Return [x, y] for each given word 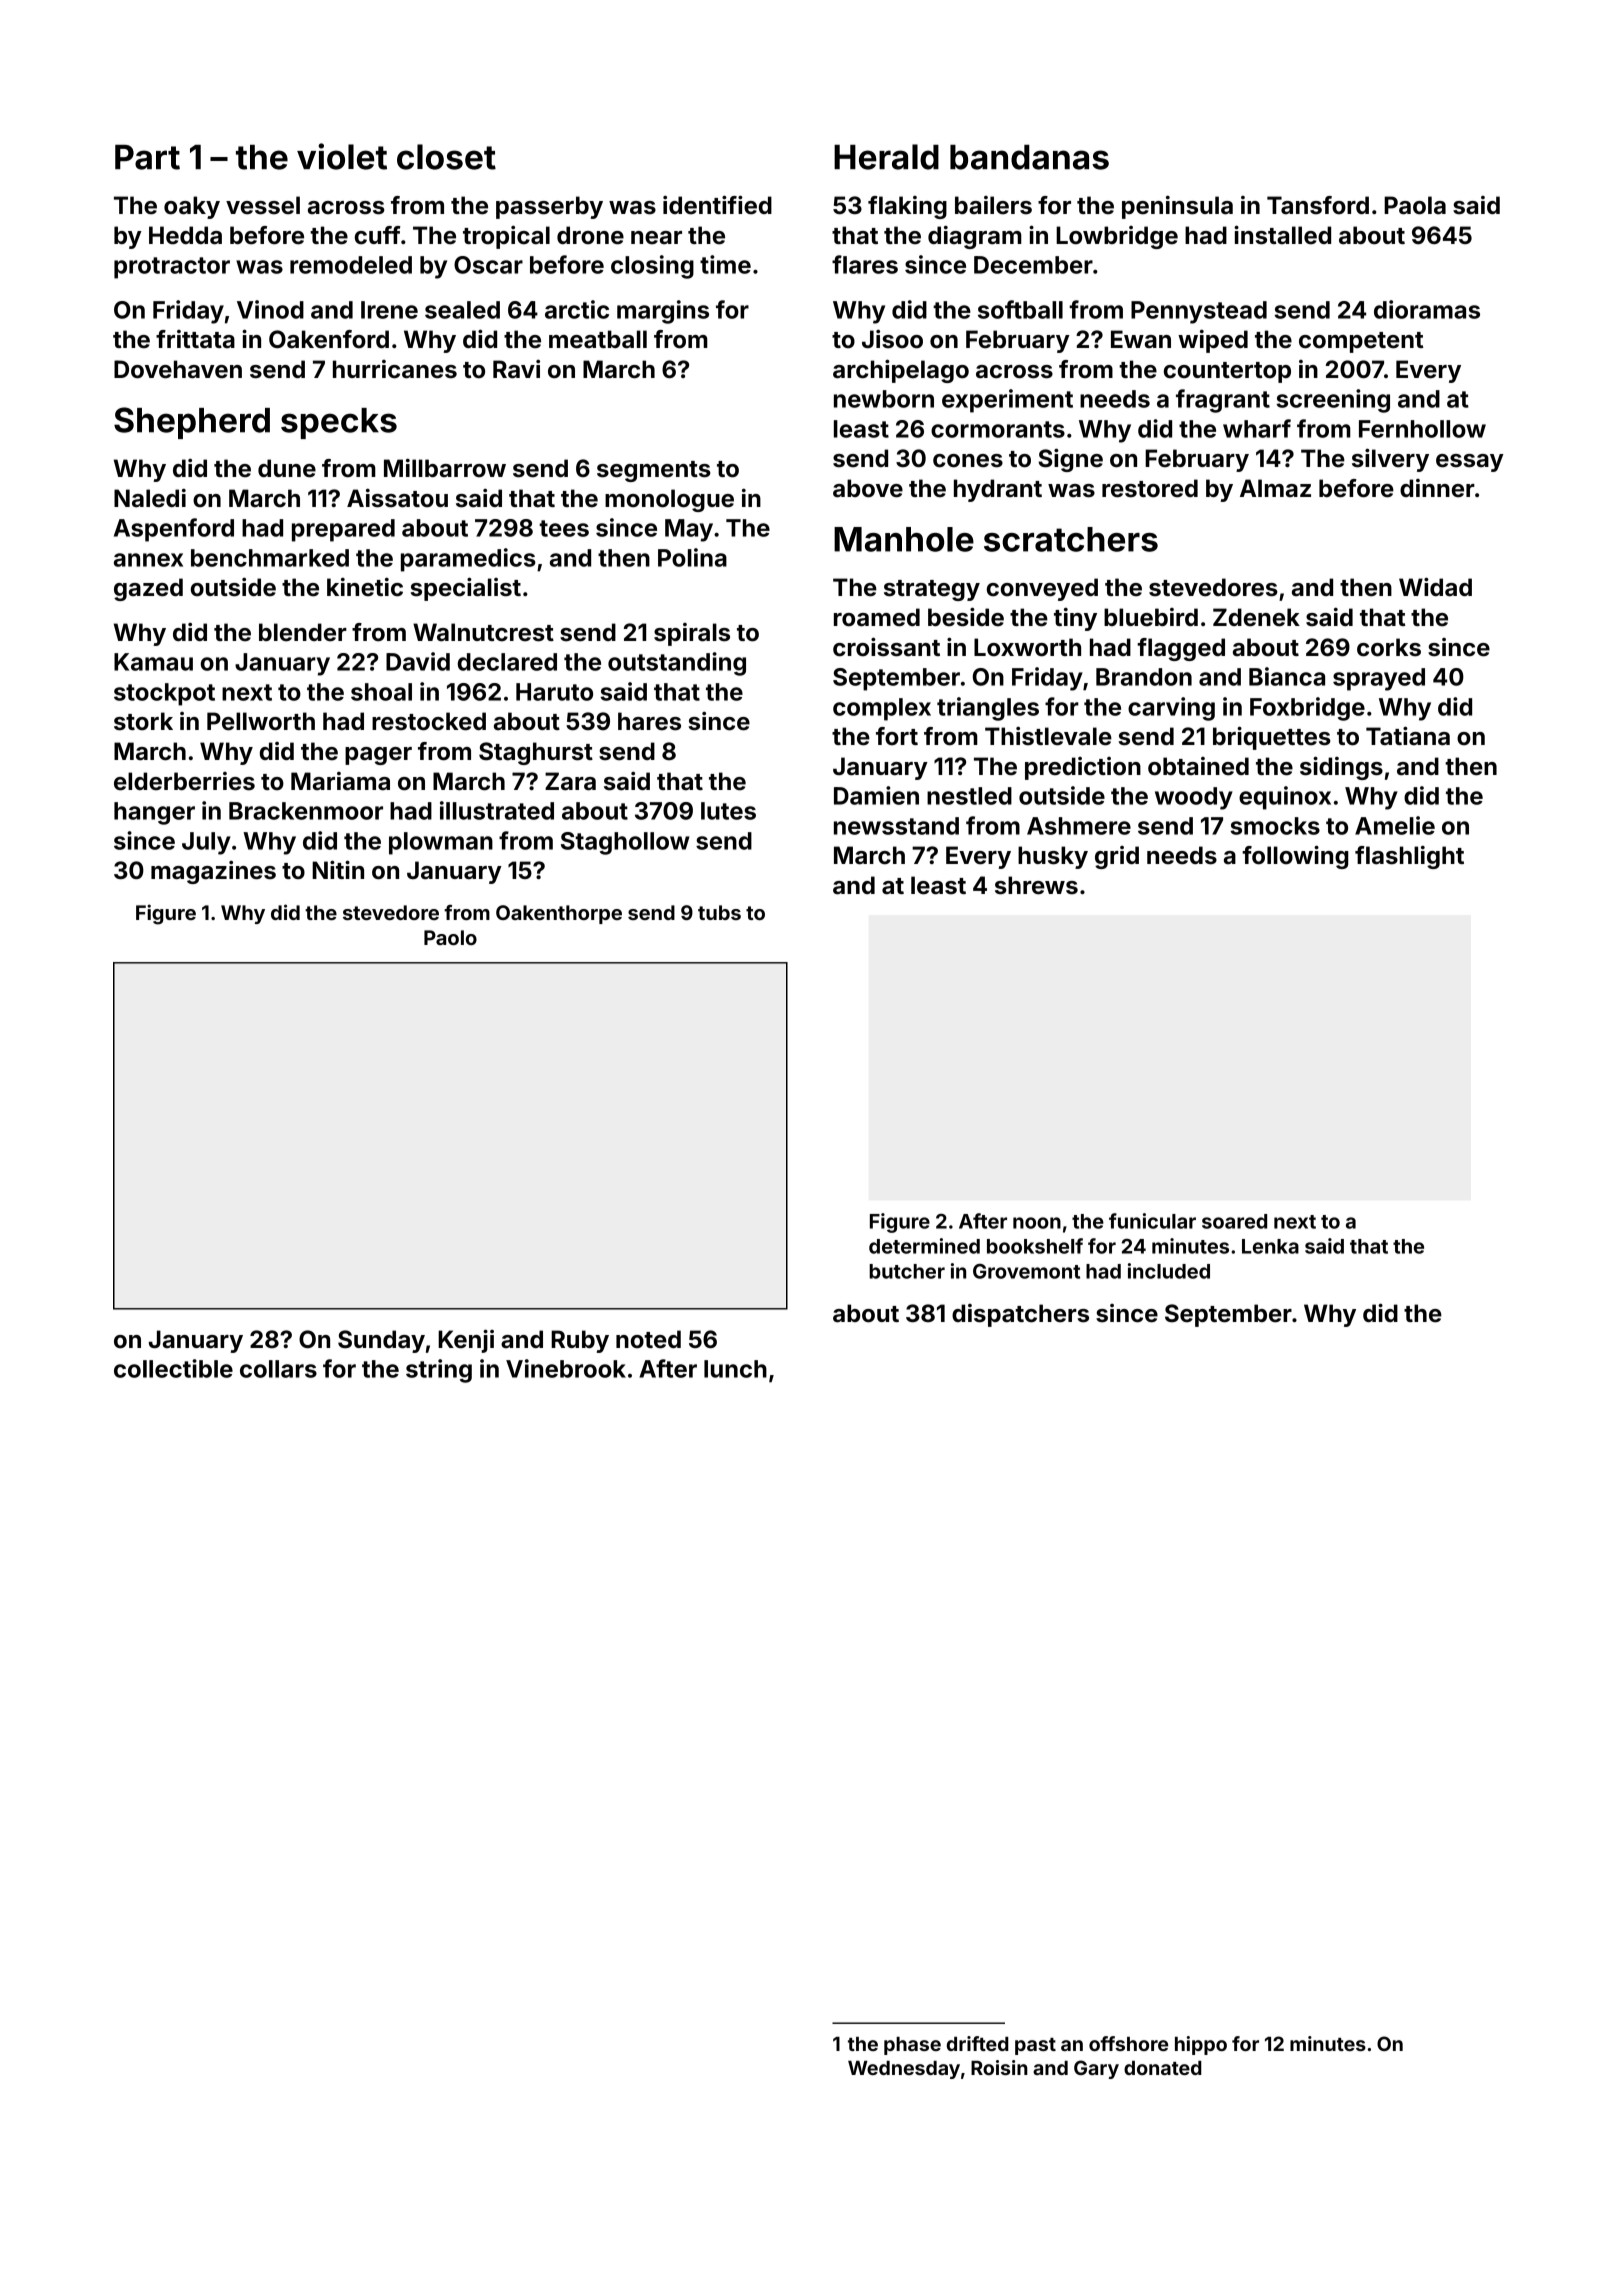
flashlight [1409, 857]
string [439, 1371]
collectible [173, 1368]
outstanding [677, 664]
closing [652, 267]
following [1295, 857]
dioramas [1427, 309]
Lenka [1270, 1246]
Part [147, 157]
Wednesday [904, 2070]
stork [143, 721]
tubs [719, 912]
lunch [735, 1369]
